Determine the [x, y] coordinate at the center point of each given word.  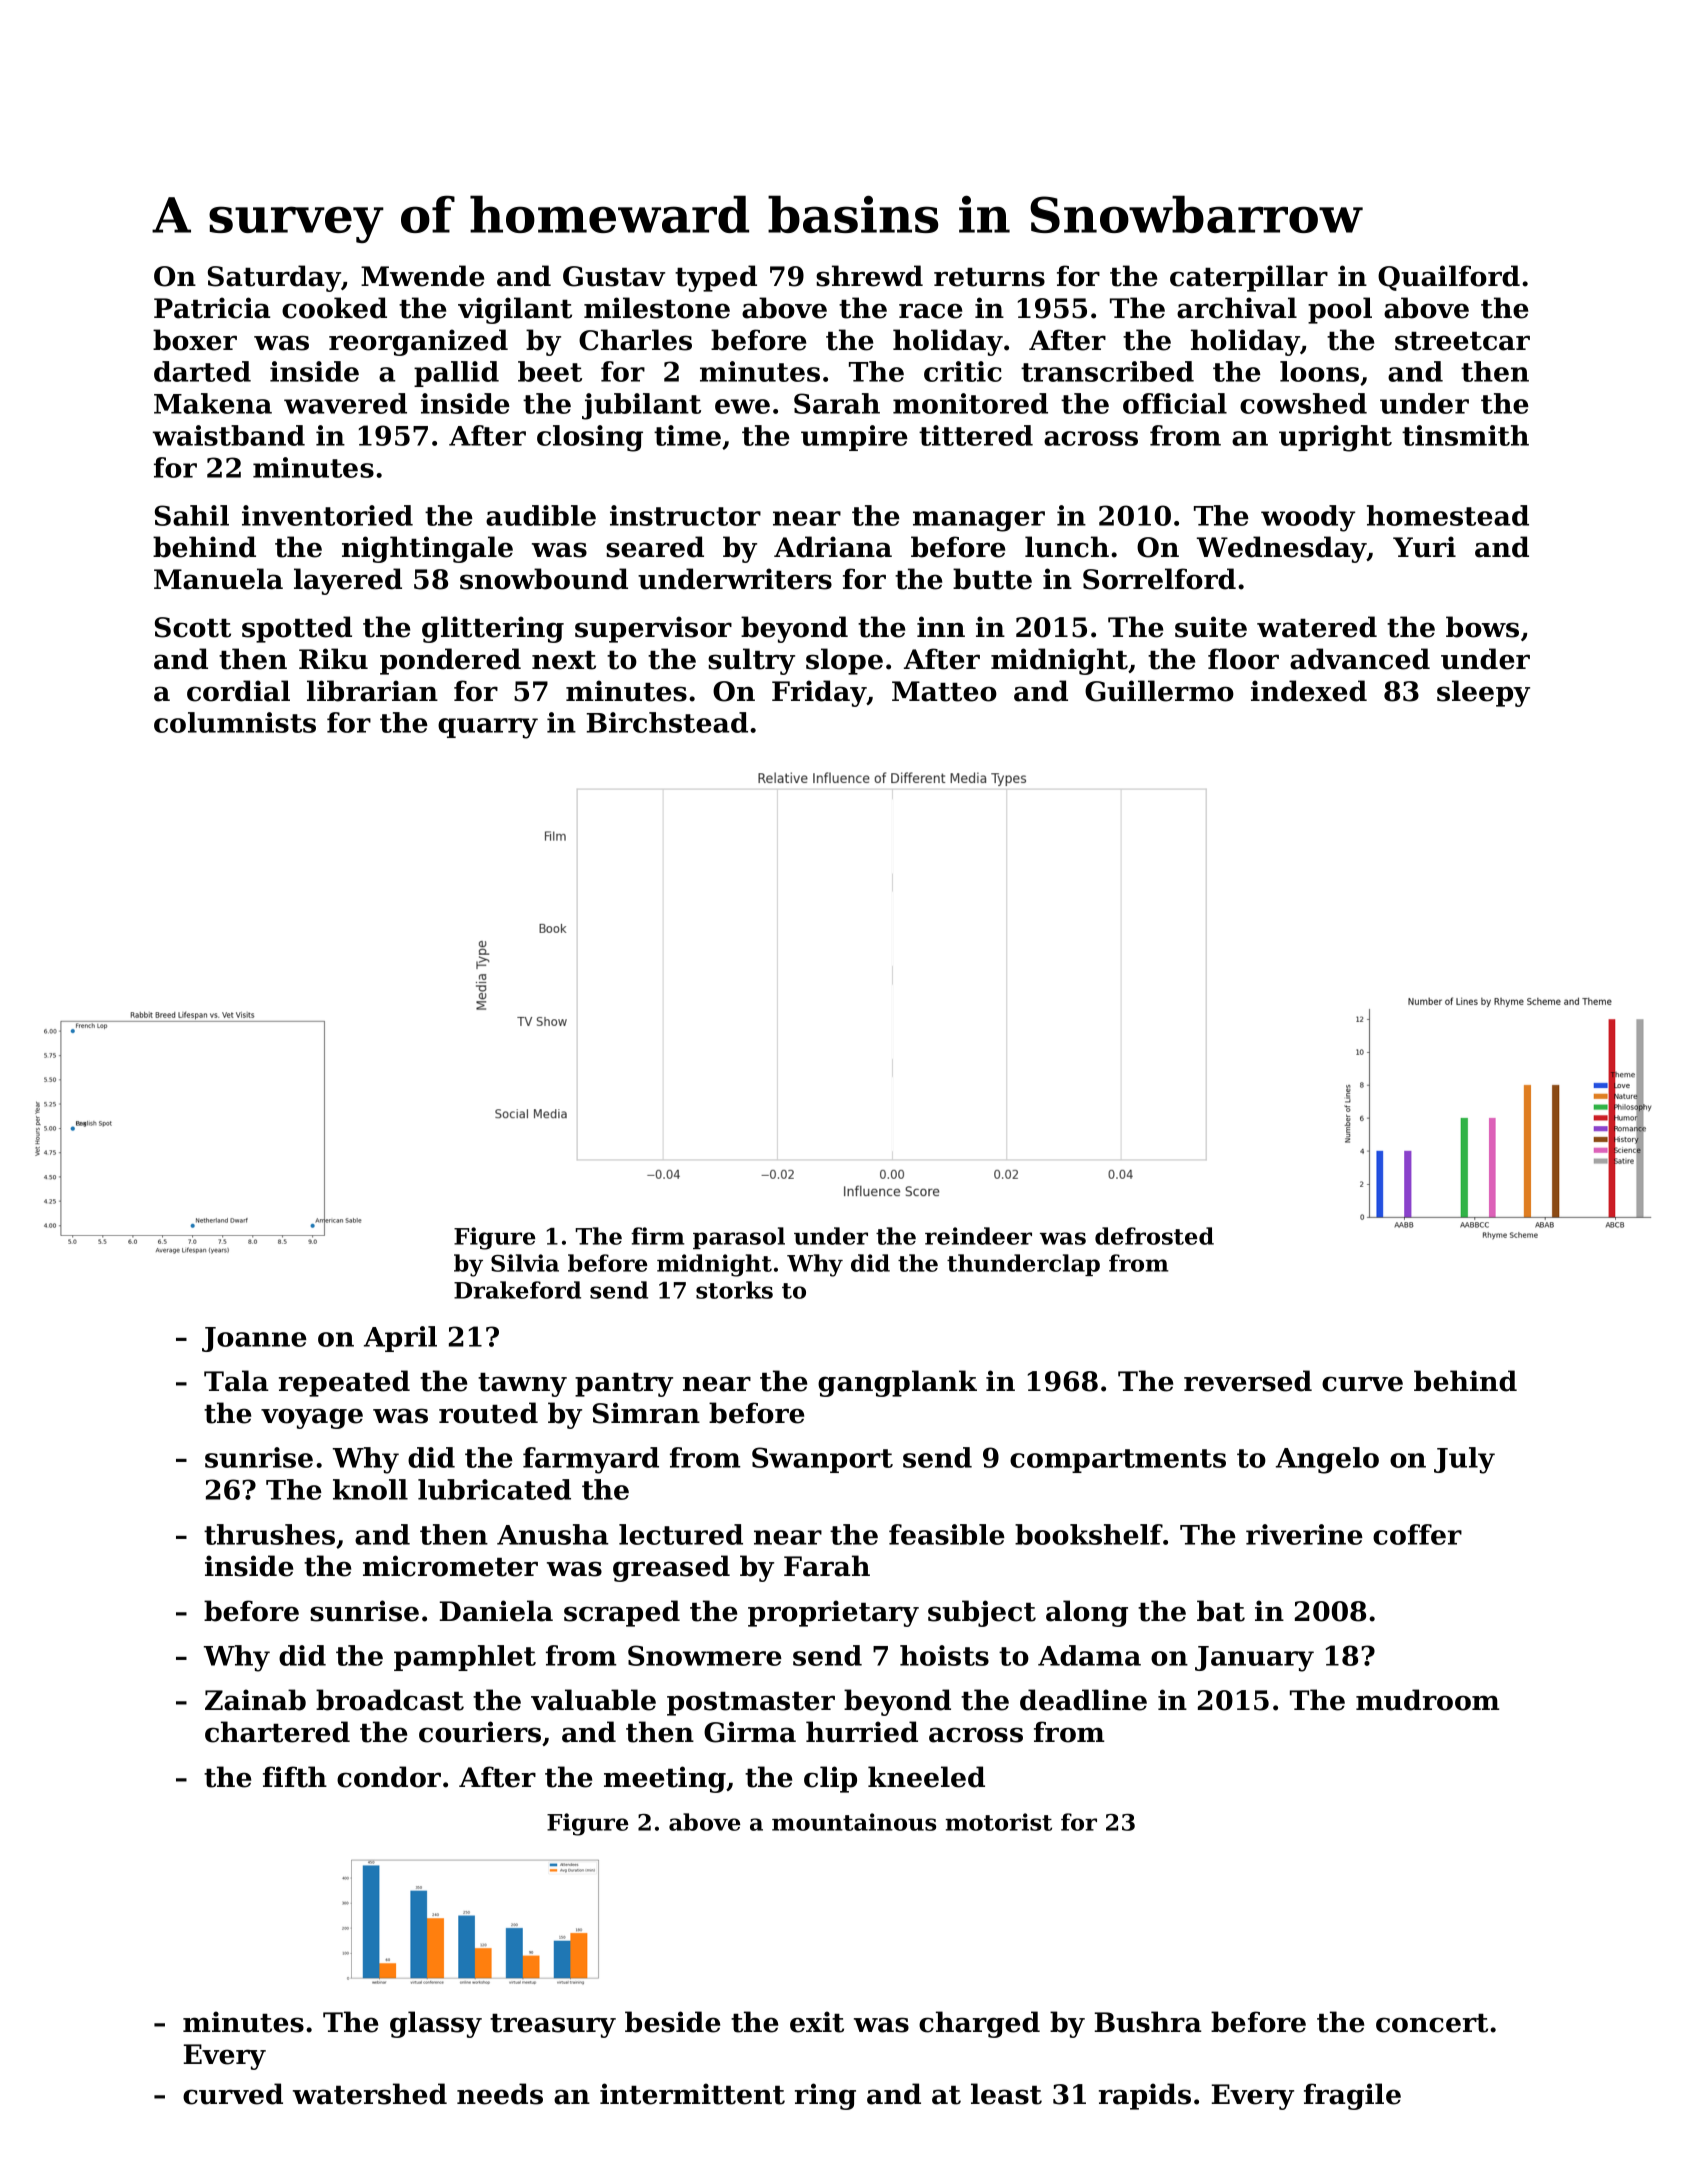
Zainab [255, 1700]
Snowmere [705, 1655]
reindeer [978, 1236]
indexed [1309, 691]
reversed [1248, 1381]
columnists [235, 722]
